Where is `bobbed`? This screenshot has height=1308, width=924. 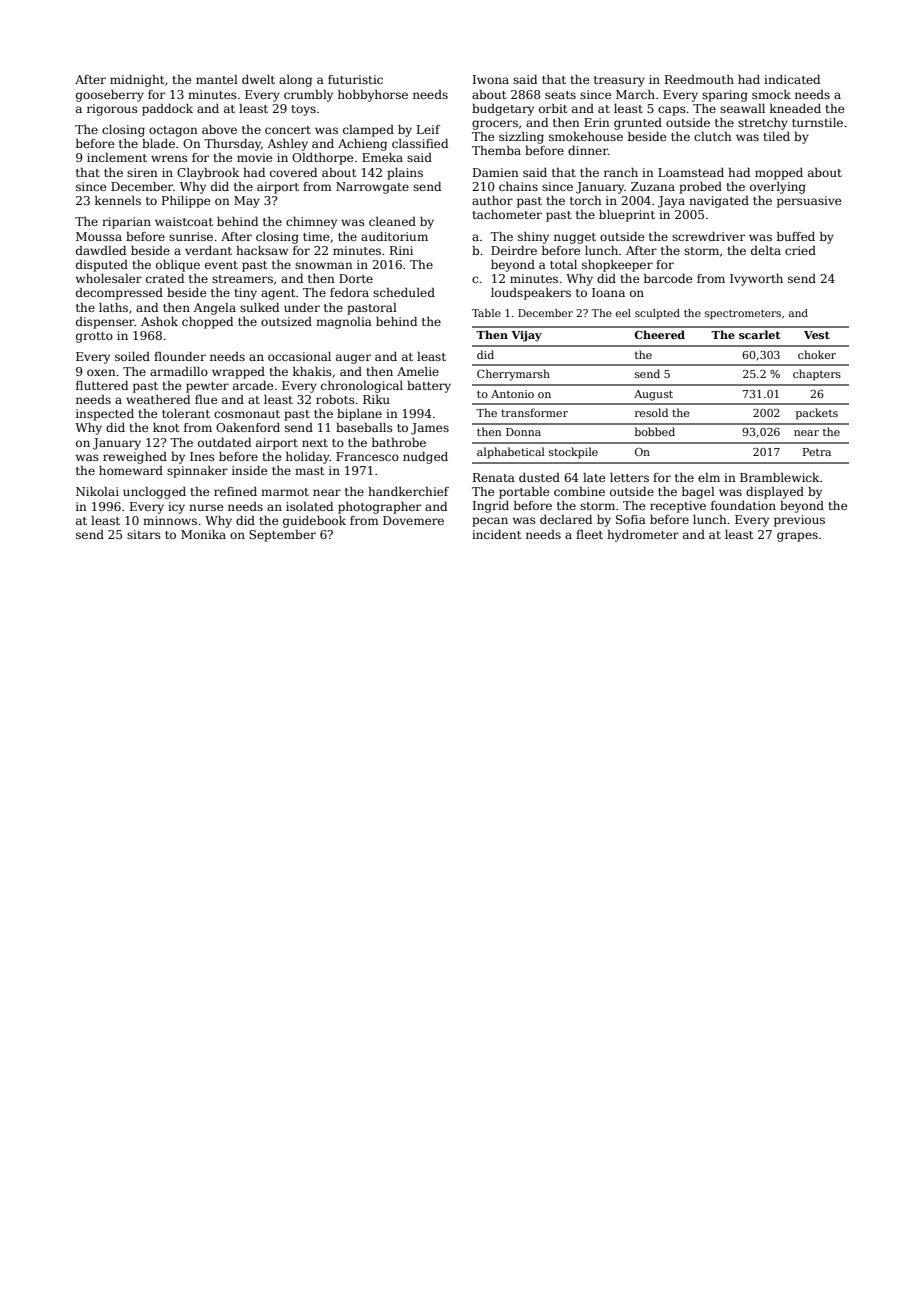
bobbed is located at coordinates (655, 431).
